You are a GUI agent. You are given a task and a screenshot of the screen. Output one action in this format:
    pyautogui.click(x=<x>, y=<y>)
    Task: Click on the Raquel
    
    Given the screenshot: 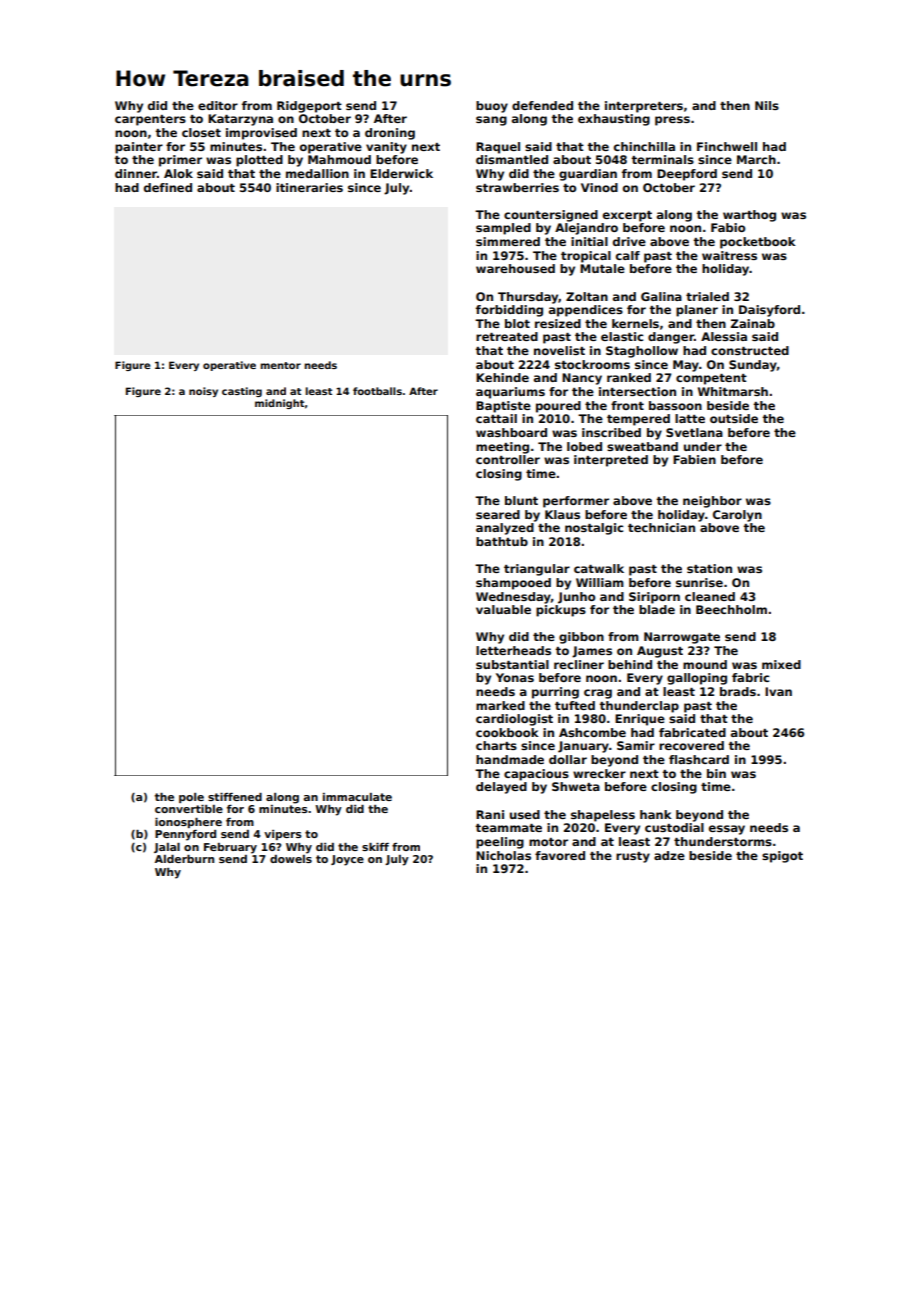 What is the action you would take?
    pyautogui.click(x=498, y=148)
